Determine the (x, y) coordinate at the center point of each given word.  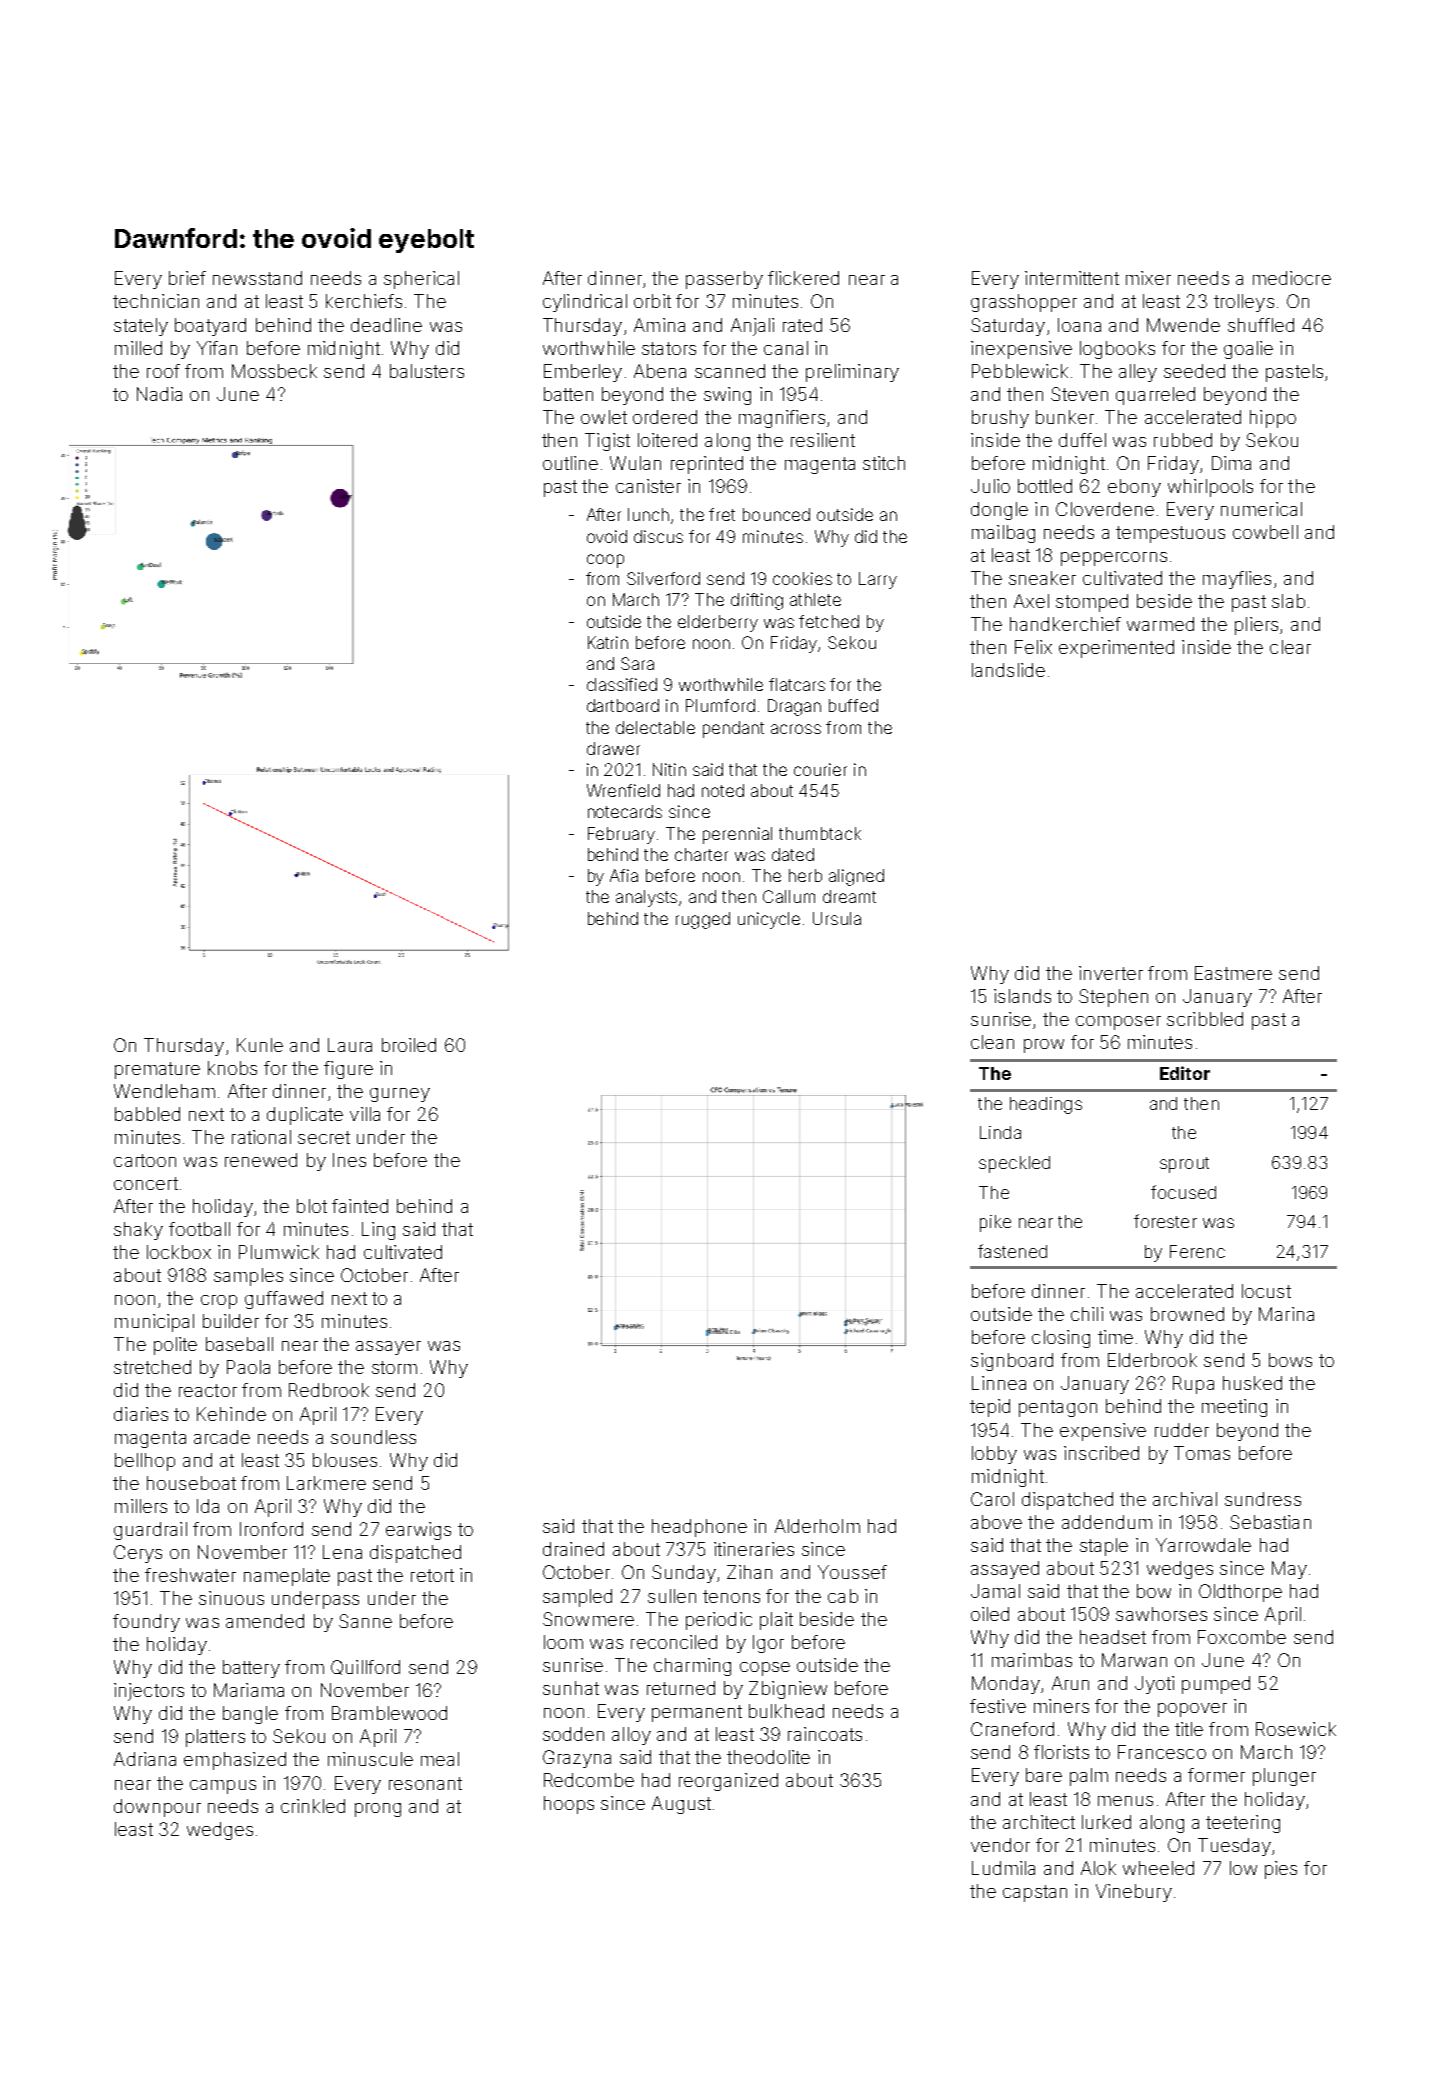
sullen (672, 1596)
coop (605, 561)
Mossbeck (274, 371)
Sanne (365, 1621)
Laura (350, 1045)
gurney (400, 1095)
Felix (1033, 647)
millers (141, 1506)
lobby (994, 1455)
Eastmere (1233, 973)
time (1115, 1337)
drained (573, 1549)
